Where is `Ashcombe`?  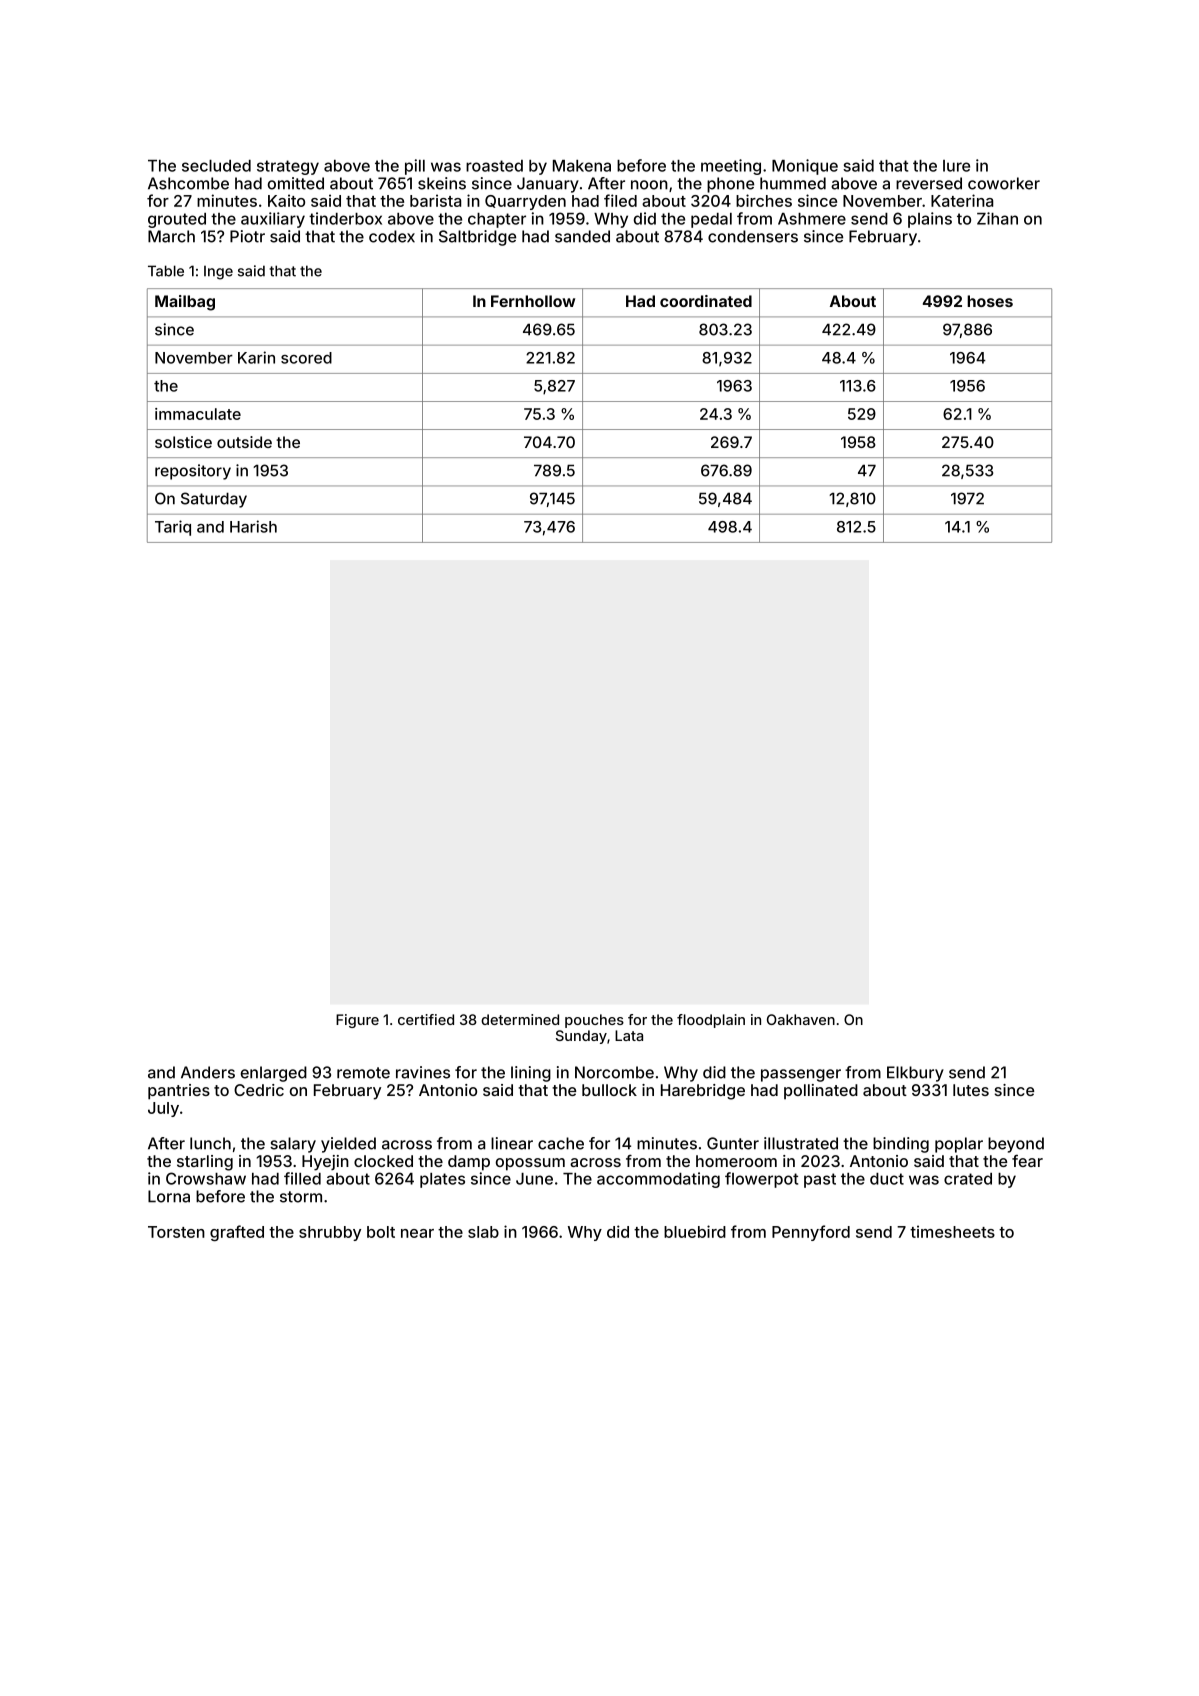
Ashcombe is located at coordinates (188, 183).
